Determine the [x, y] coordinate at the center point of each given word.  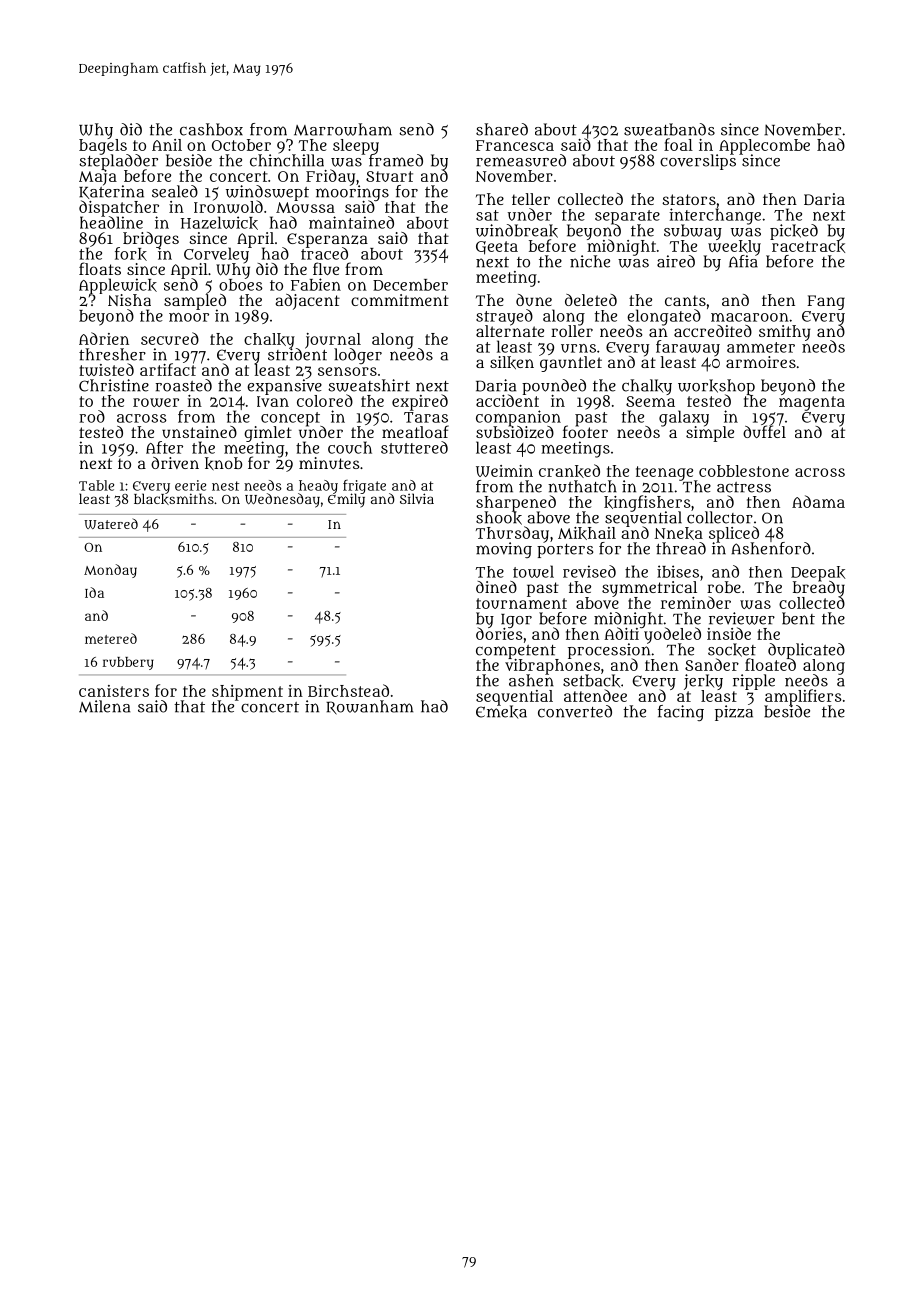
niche [590, 261]
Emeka [501, 712]
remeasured [521, 160]
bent [798, 618]
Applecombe [764, 146]
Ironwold [228, 207]
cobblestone [744, 471]
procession [609, 651]
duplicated [806, 651]
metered [111, 638]
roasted [184, 385]
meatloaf [415, 432]
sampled [195, 302]
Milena [104, 706]
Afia [743, 261]
